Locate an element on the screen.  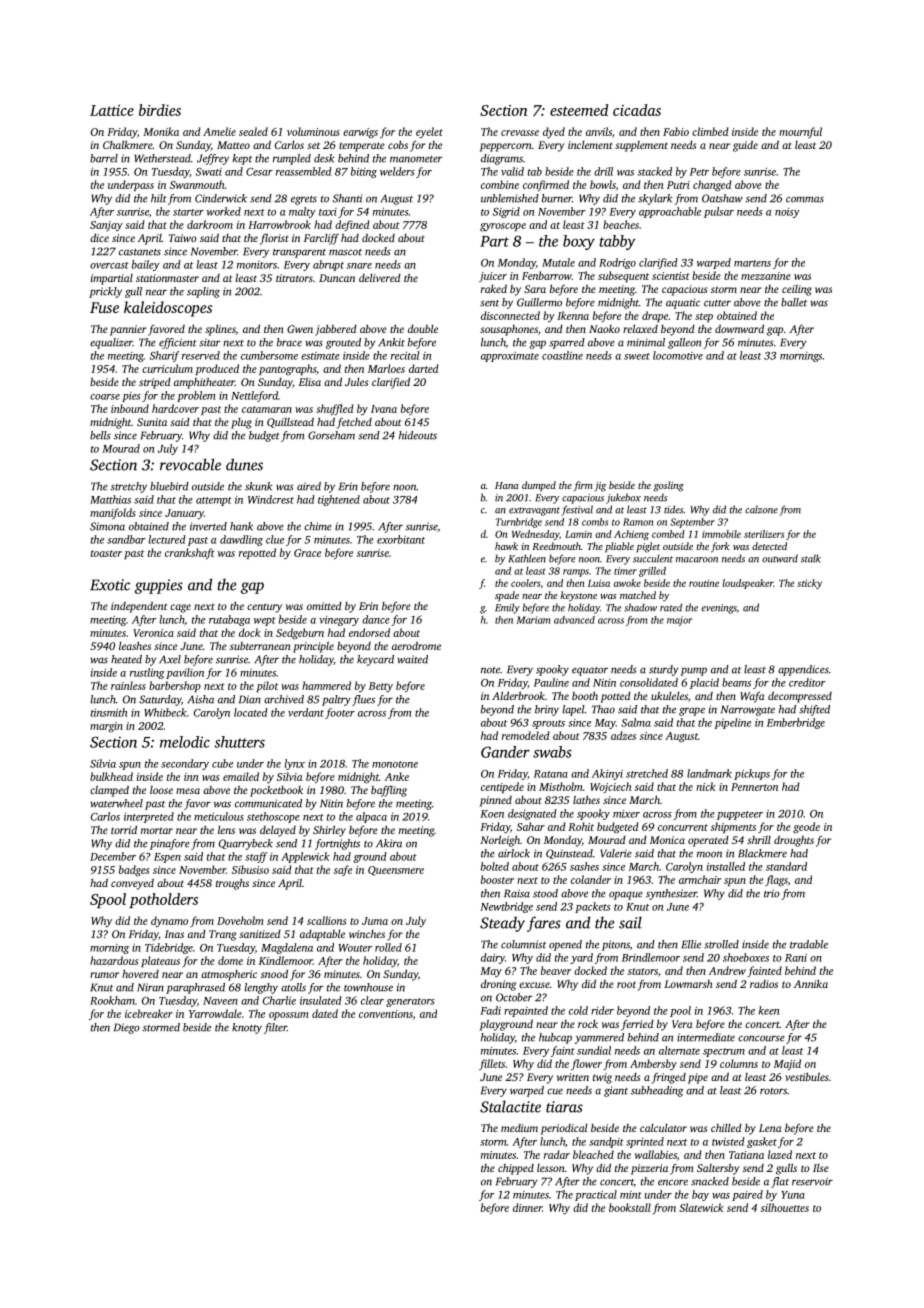
tightened is located at coordinates (339, 500).
